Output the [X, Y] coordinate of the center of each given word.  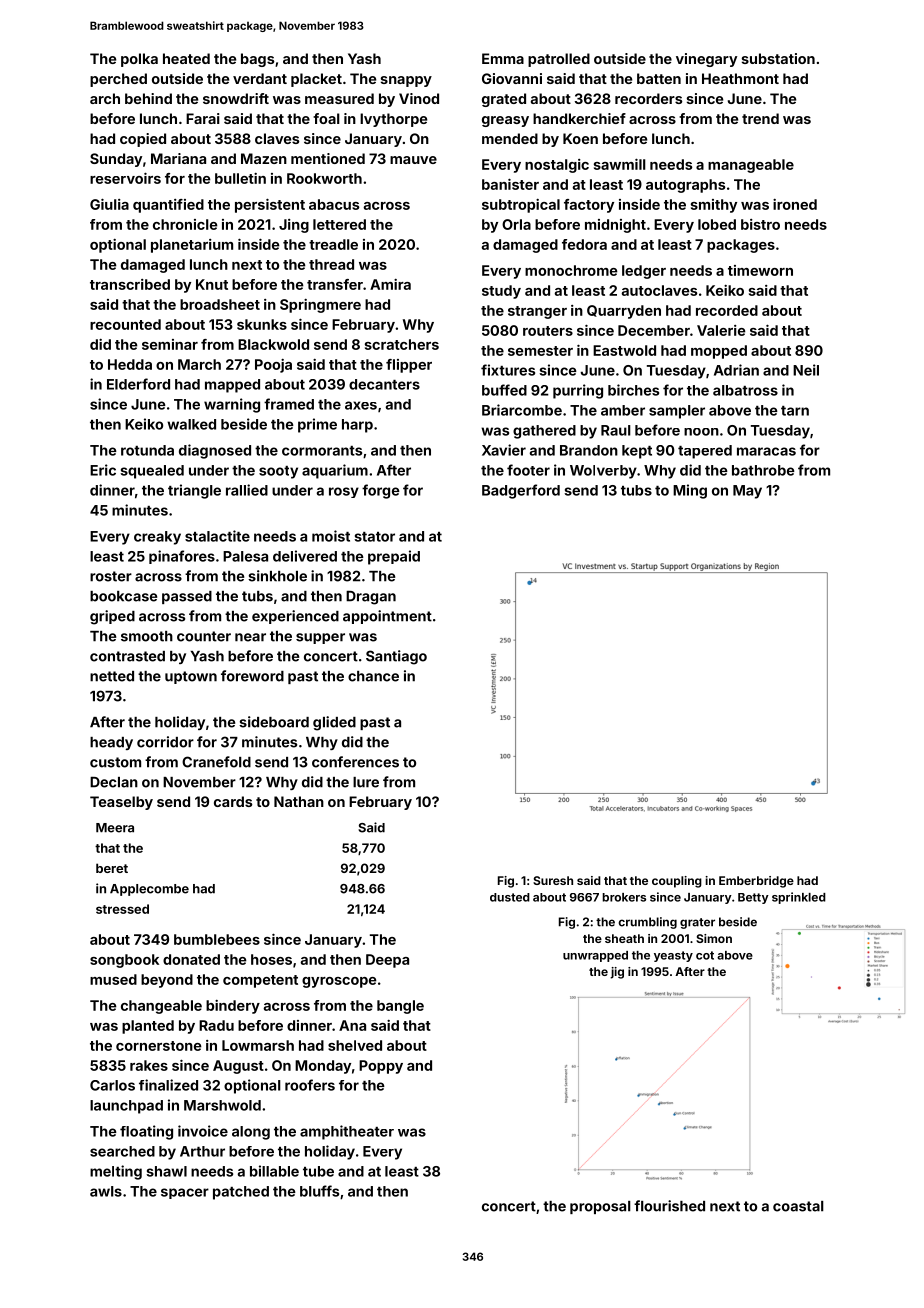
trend [760, 118]
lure [366, 782]
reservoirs [125, 178]
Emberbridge [756, 882]
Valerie [721, 330]
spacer [185, 1193]
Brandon [589, 450]
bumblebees [217, 939]
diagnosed [215, 451]
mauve [413, 160]
